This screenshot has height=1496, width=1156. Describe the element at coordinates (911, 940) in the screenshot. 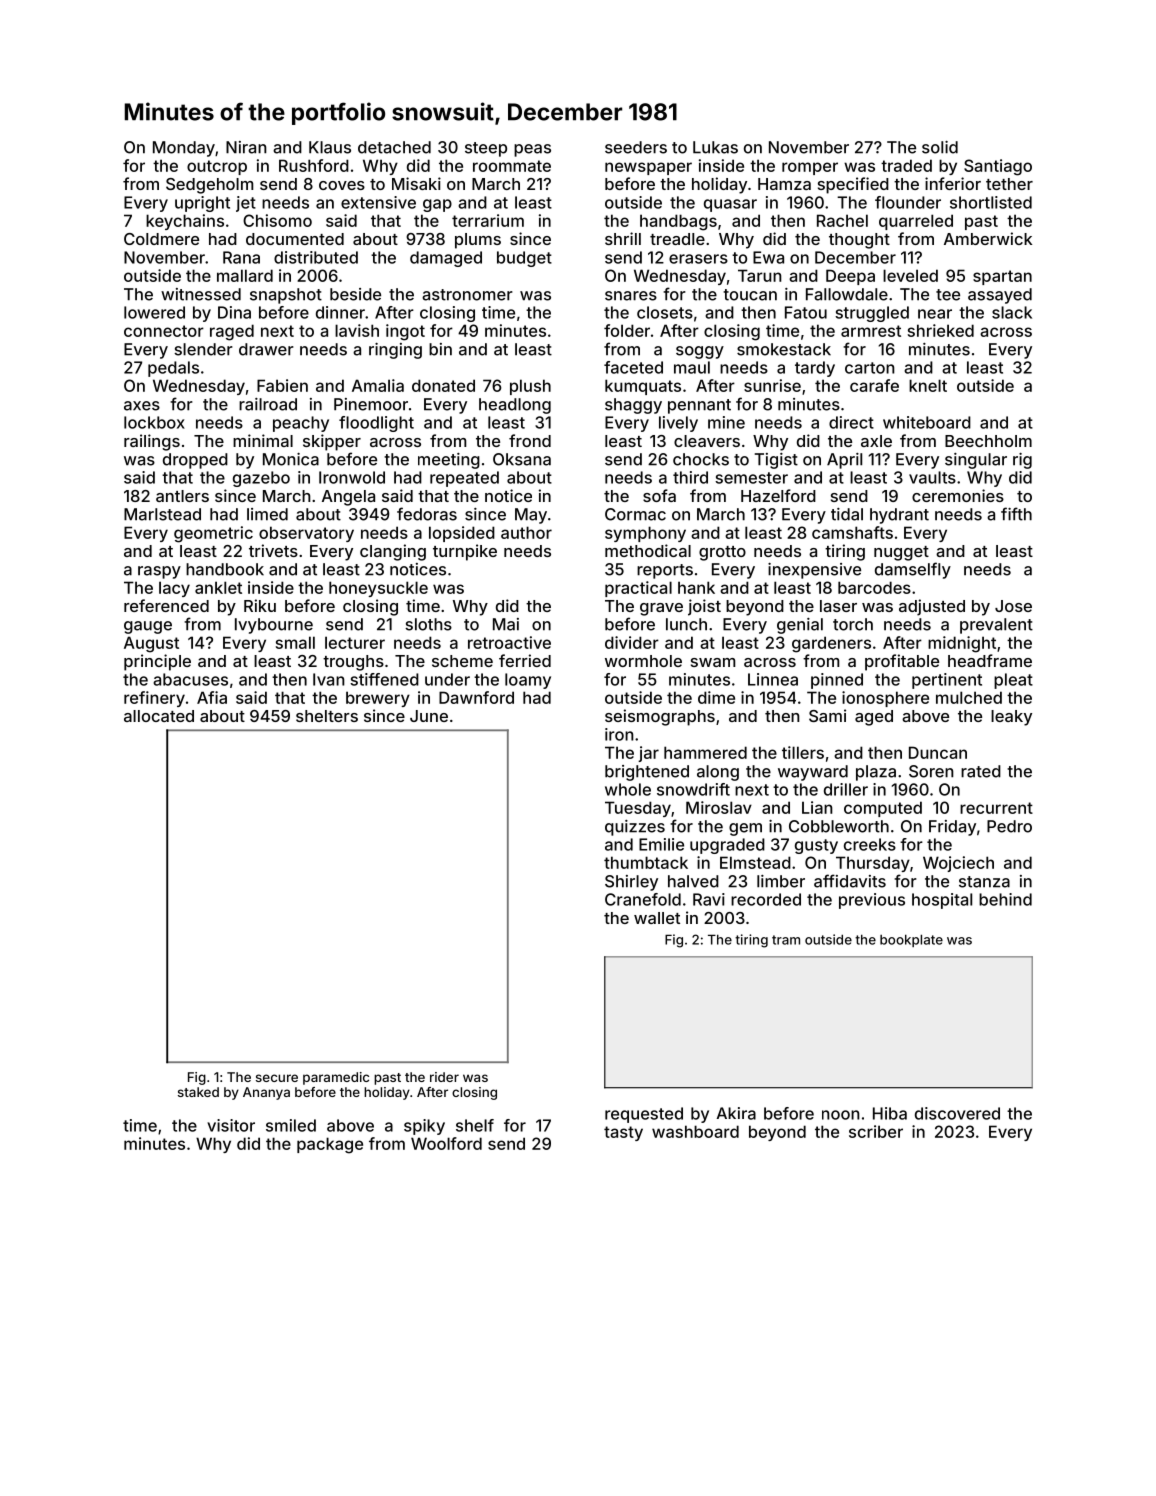

I see `bookplate` at that location.
